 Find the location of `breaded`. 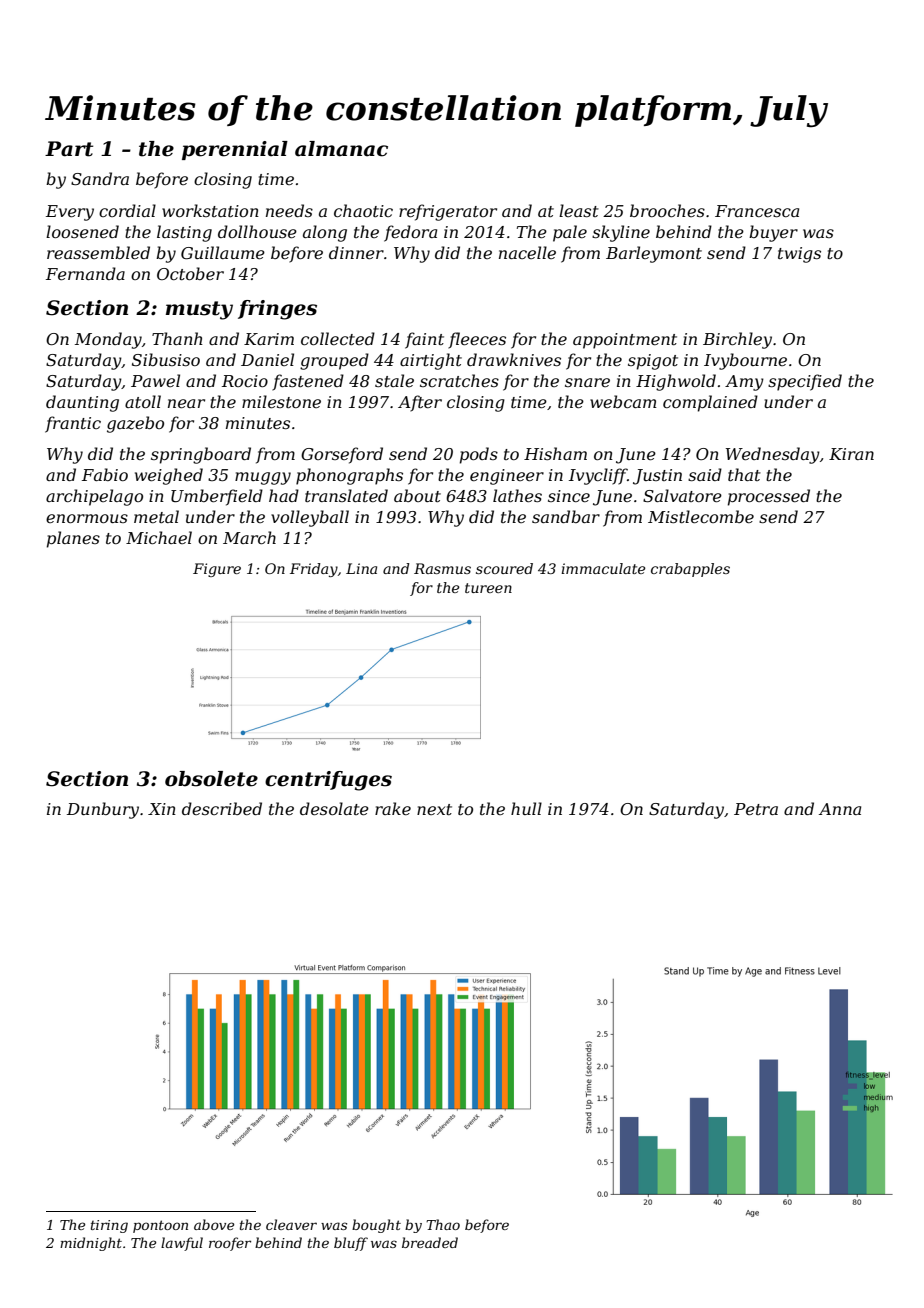

breaded is located at coordinates (430, 1242).
